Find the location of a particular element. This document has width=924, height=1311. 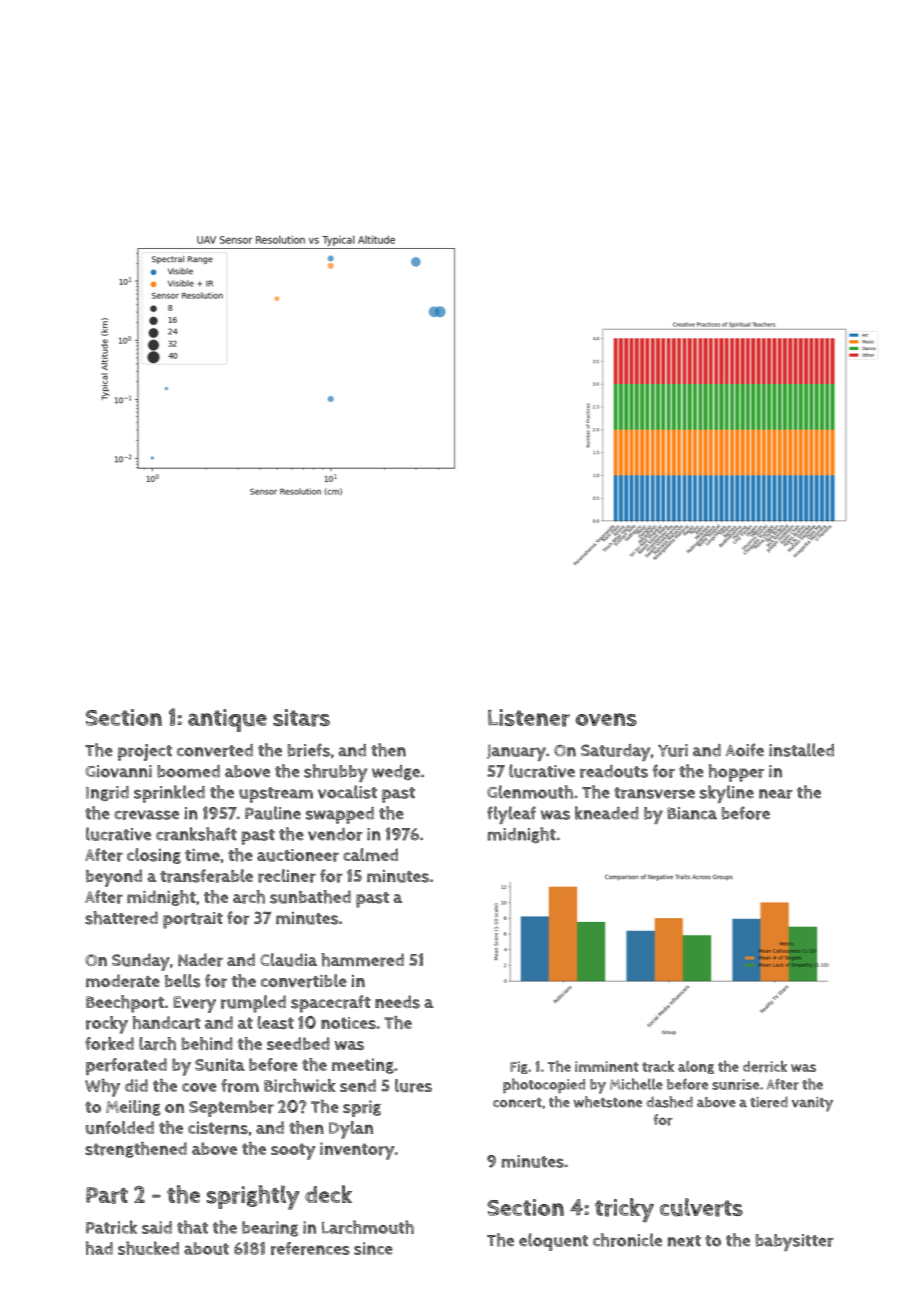

babysitter is located at coordinates (794, 1242).
